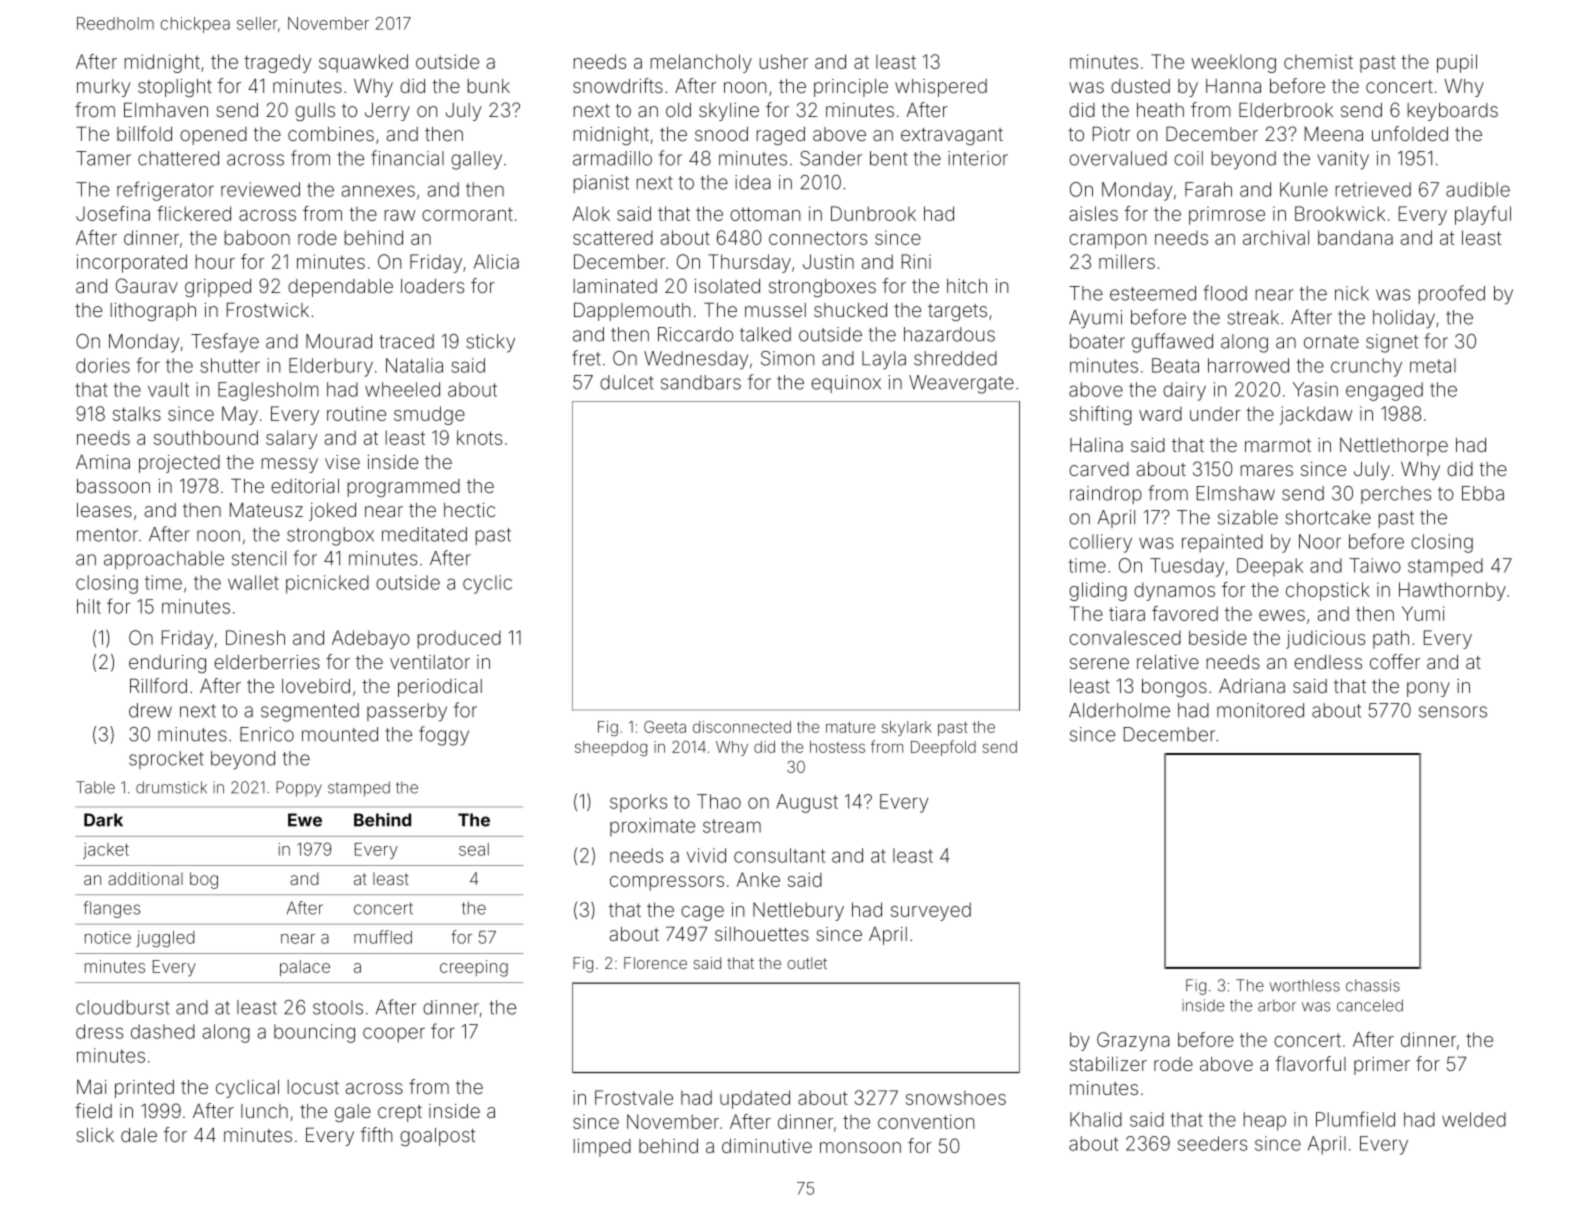 Image resolution: width=1592 pixels, height=1230 pixels. I want to click on melancholy, so click(701, 63).
